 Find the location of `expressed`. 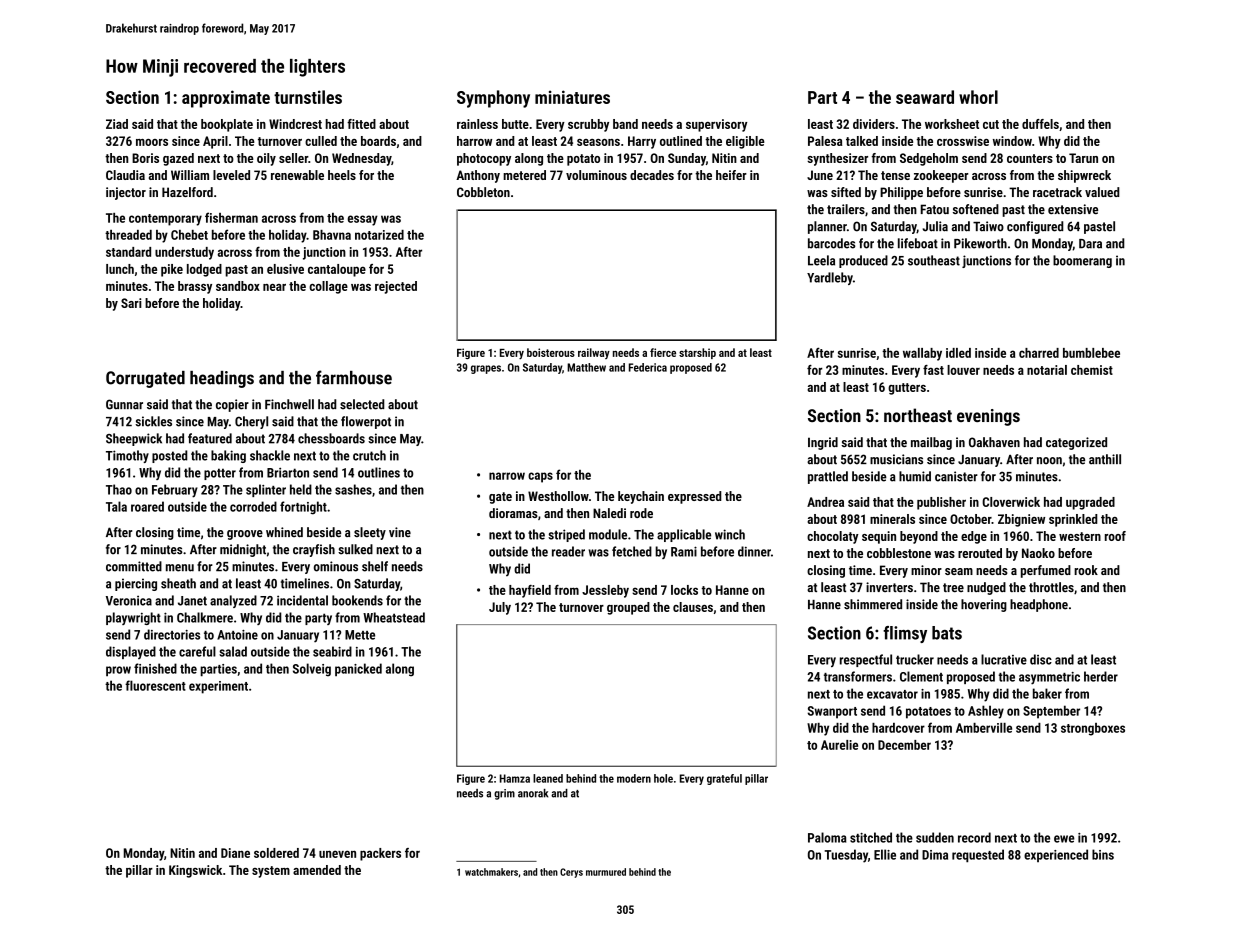

expressed is located at coordinates (695, 497).
